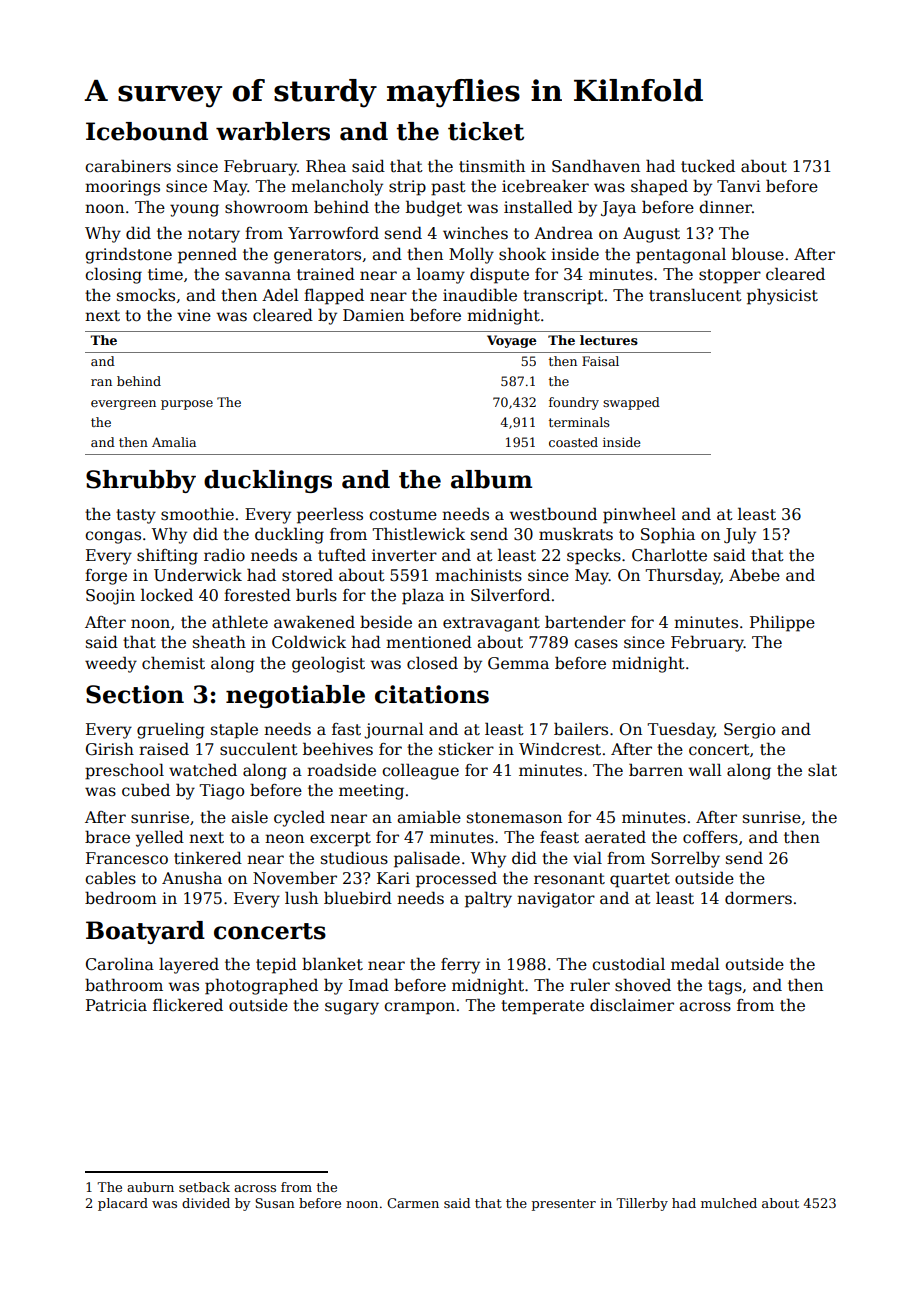 Image resolution: width=924 pixels, height=1311 pixels. I want to click on bedroom, so click(121, 897).
